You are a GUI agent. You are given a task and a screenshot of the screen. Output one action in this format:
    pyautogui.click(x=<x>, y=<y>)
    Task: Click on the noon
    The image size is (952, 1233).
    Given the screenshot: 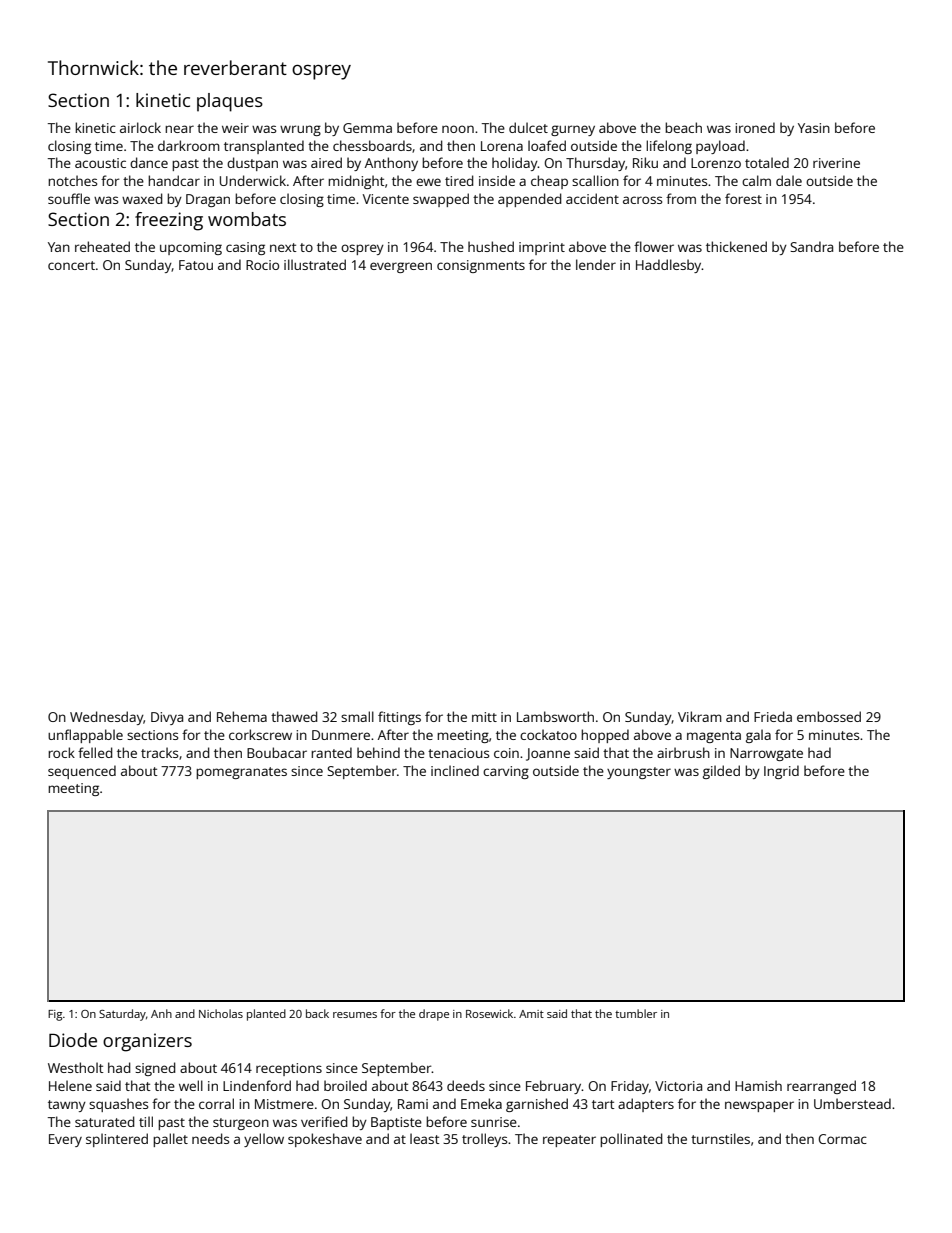 What is the action you would take?
    pyautogui.click(x=458, y=129)
